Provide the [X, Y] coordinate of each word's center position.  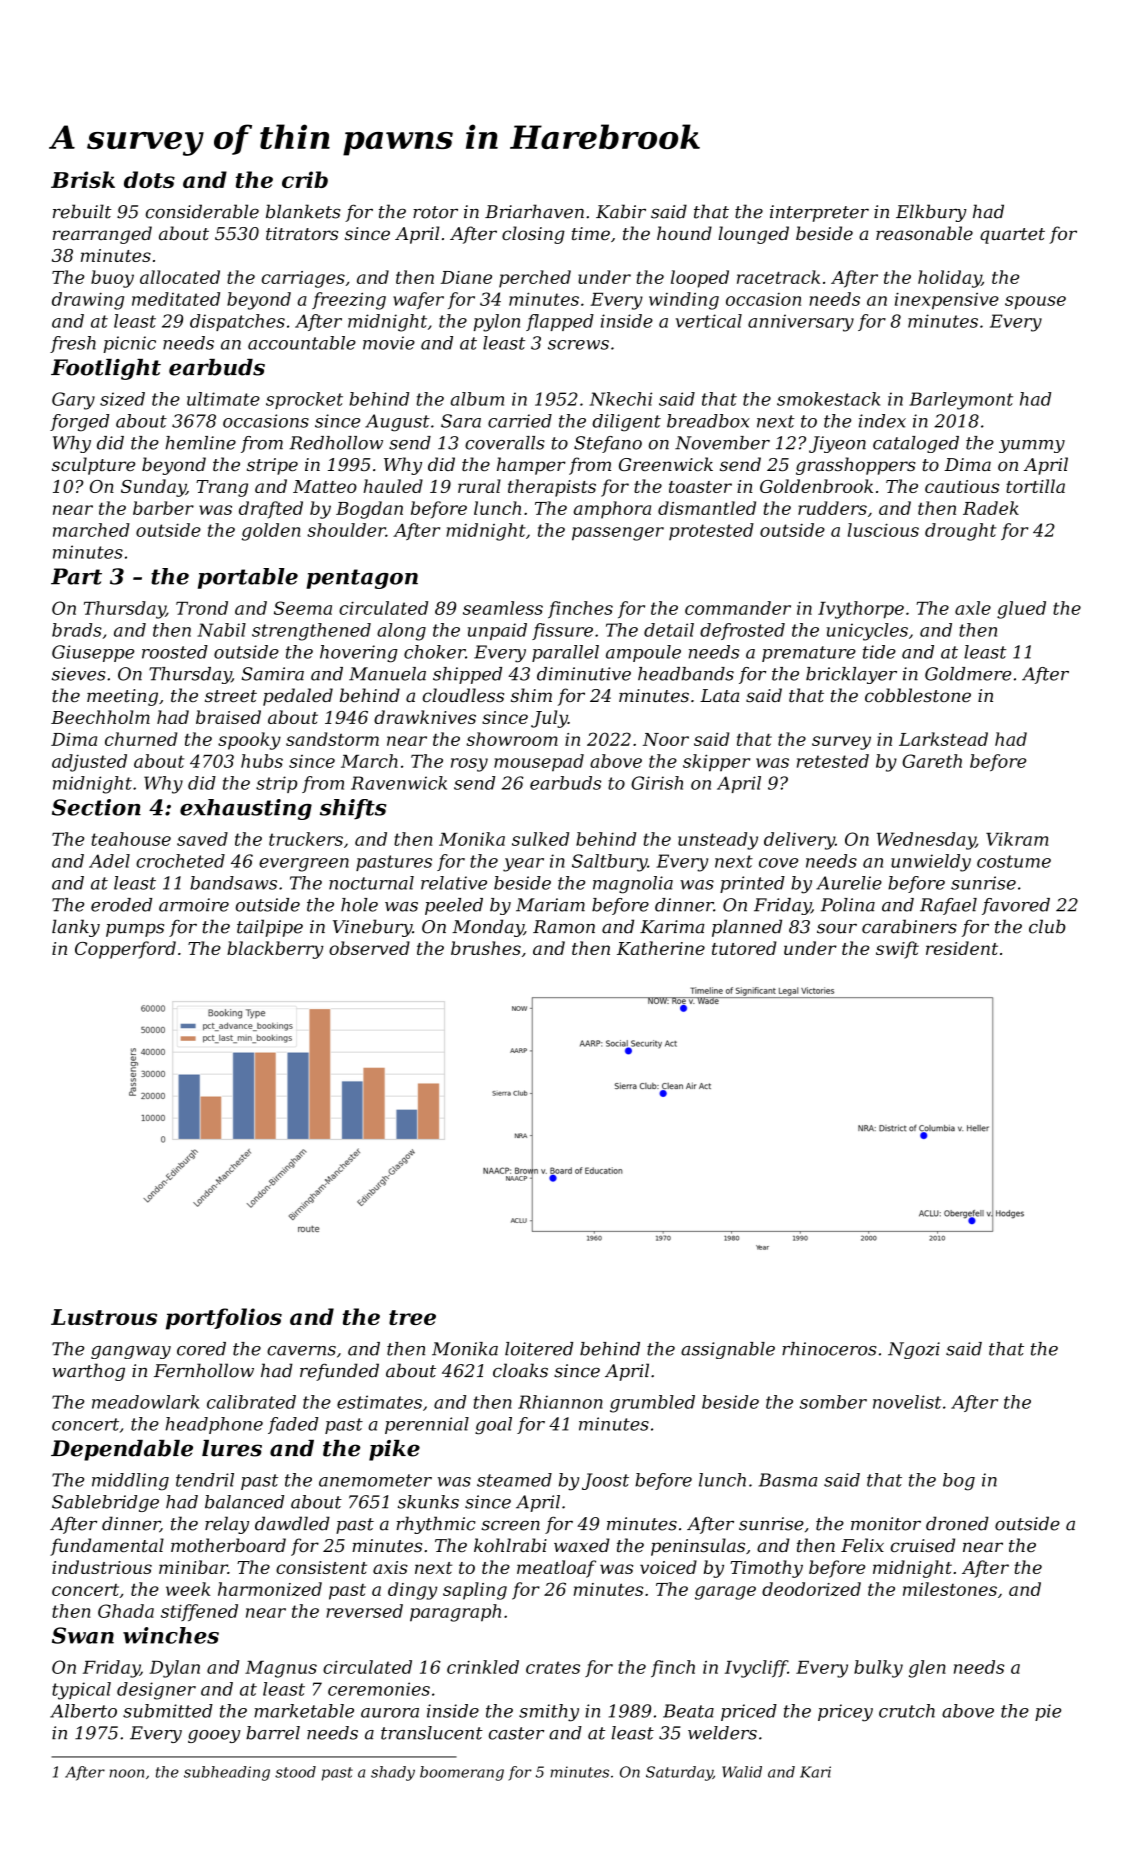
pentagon [362, 579]
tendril [205, 1480]
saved [202, 839]
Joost [605, 1481]
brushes [486, 948]
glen [927, 1669]
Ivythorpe [861, 610]
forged [79, 423]
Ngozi [914, 1350]
